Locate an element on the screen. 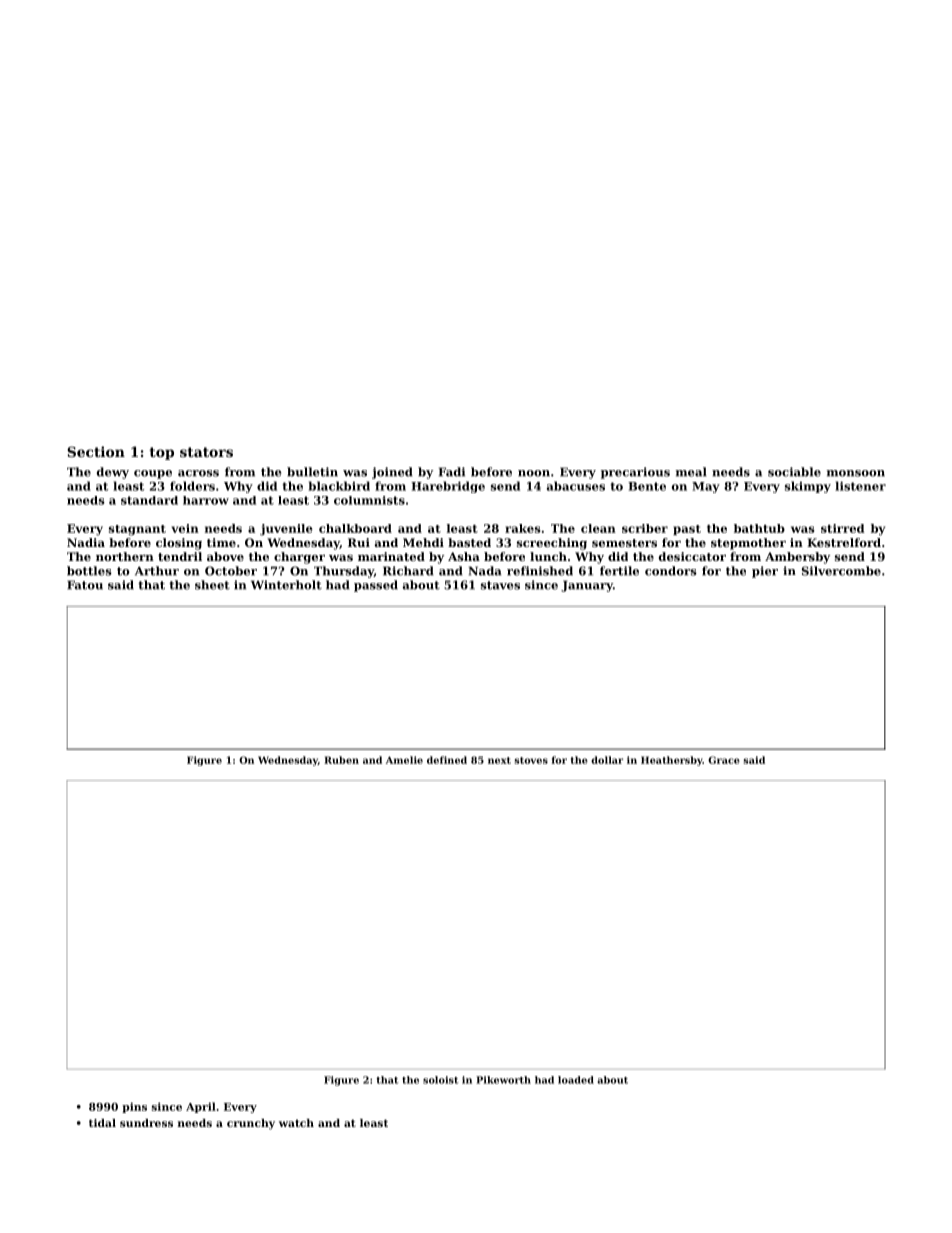 This screenshot has width=952, height=1233. crunchy is located at coordinates (251, 1124).
